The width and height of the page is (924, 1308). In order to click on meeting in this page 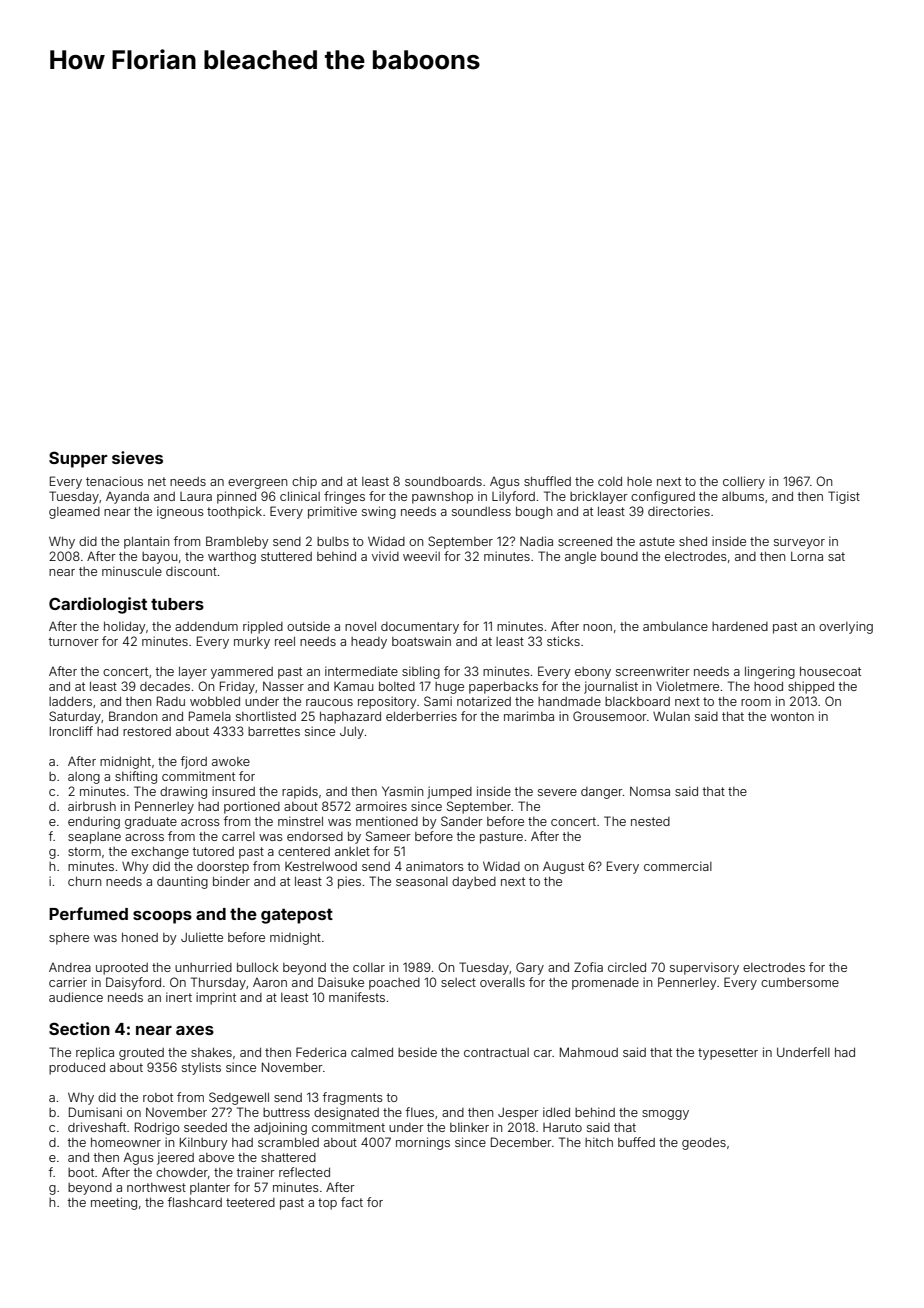, I will do `click(114, 1203)`.
